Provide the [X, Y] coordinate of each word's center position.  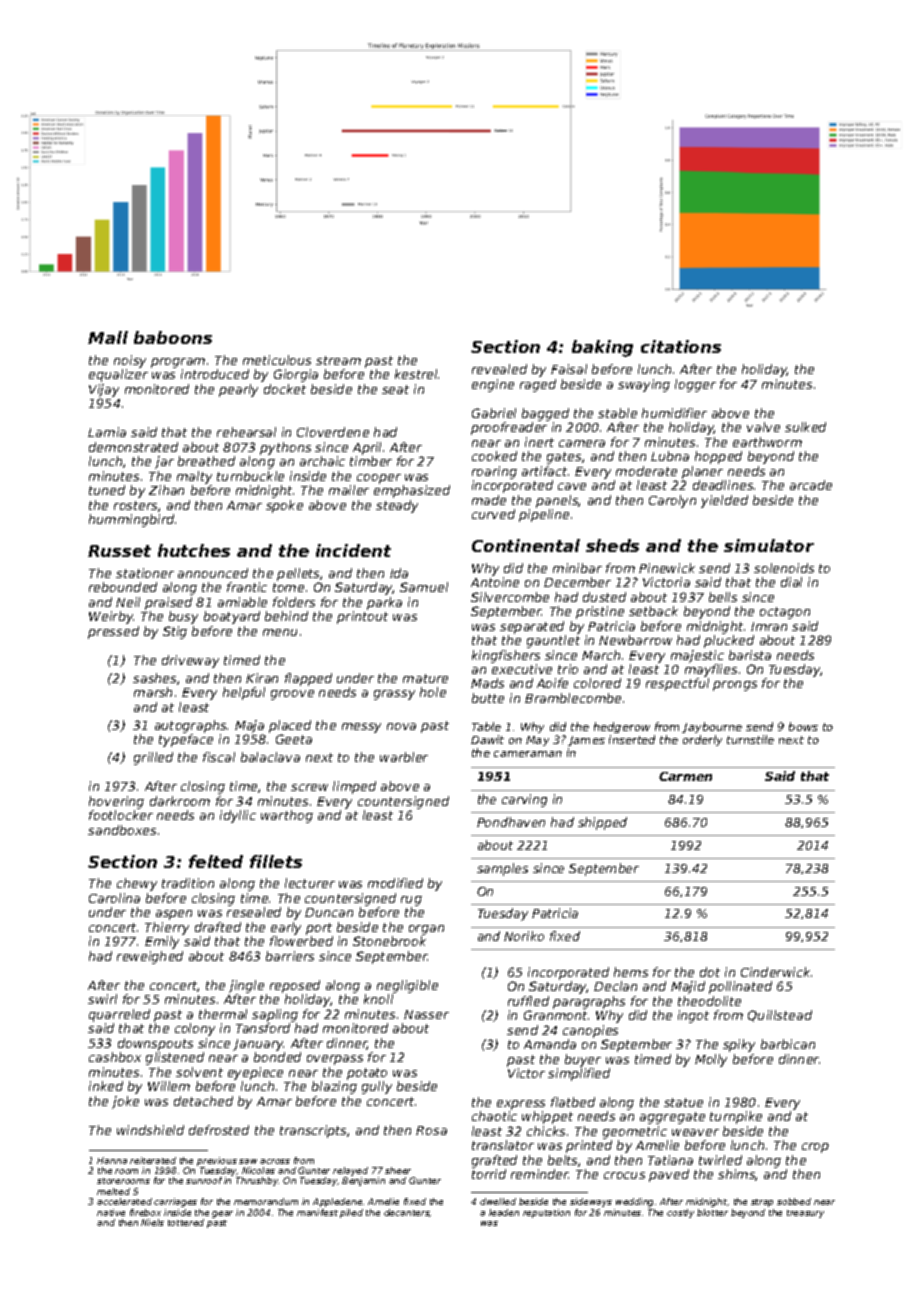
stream [338, 360]
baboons [173, 337]
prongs [735, 686]
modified [395, 883]
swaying [644, 385]
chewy [137, 884]
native [111, 1212]
